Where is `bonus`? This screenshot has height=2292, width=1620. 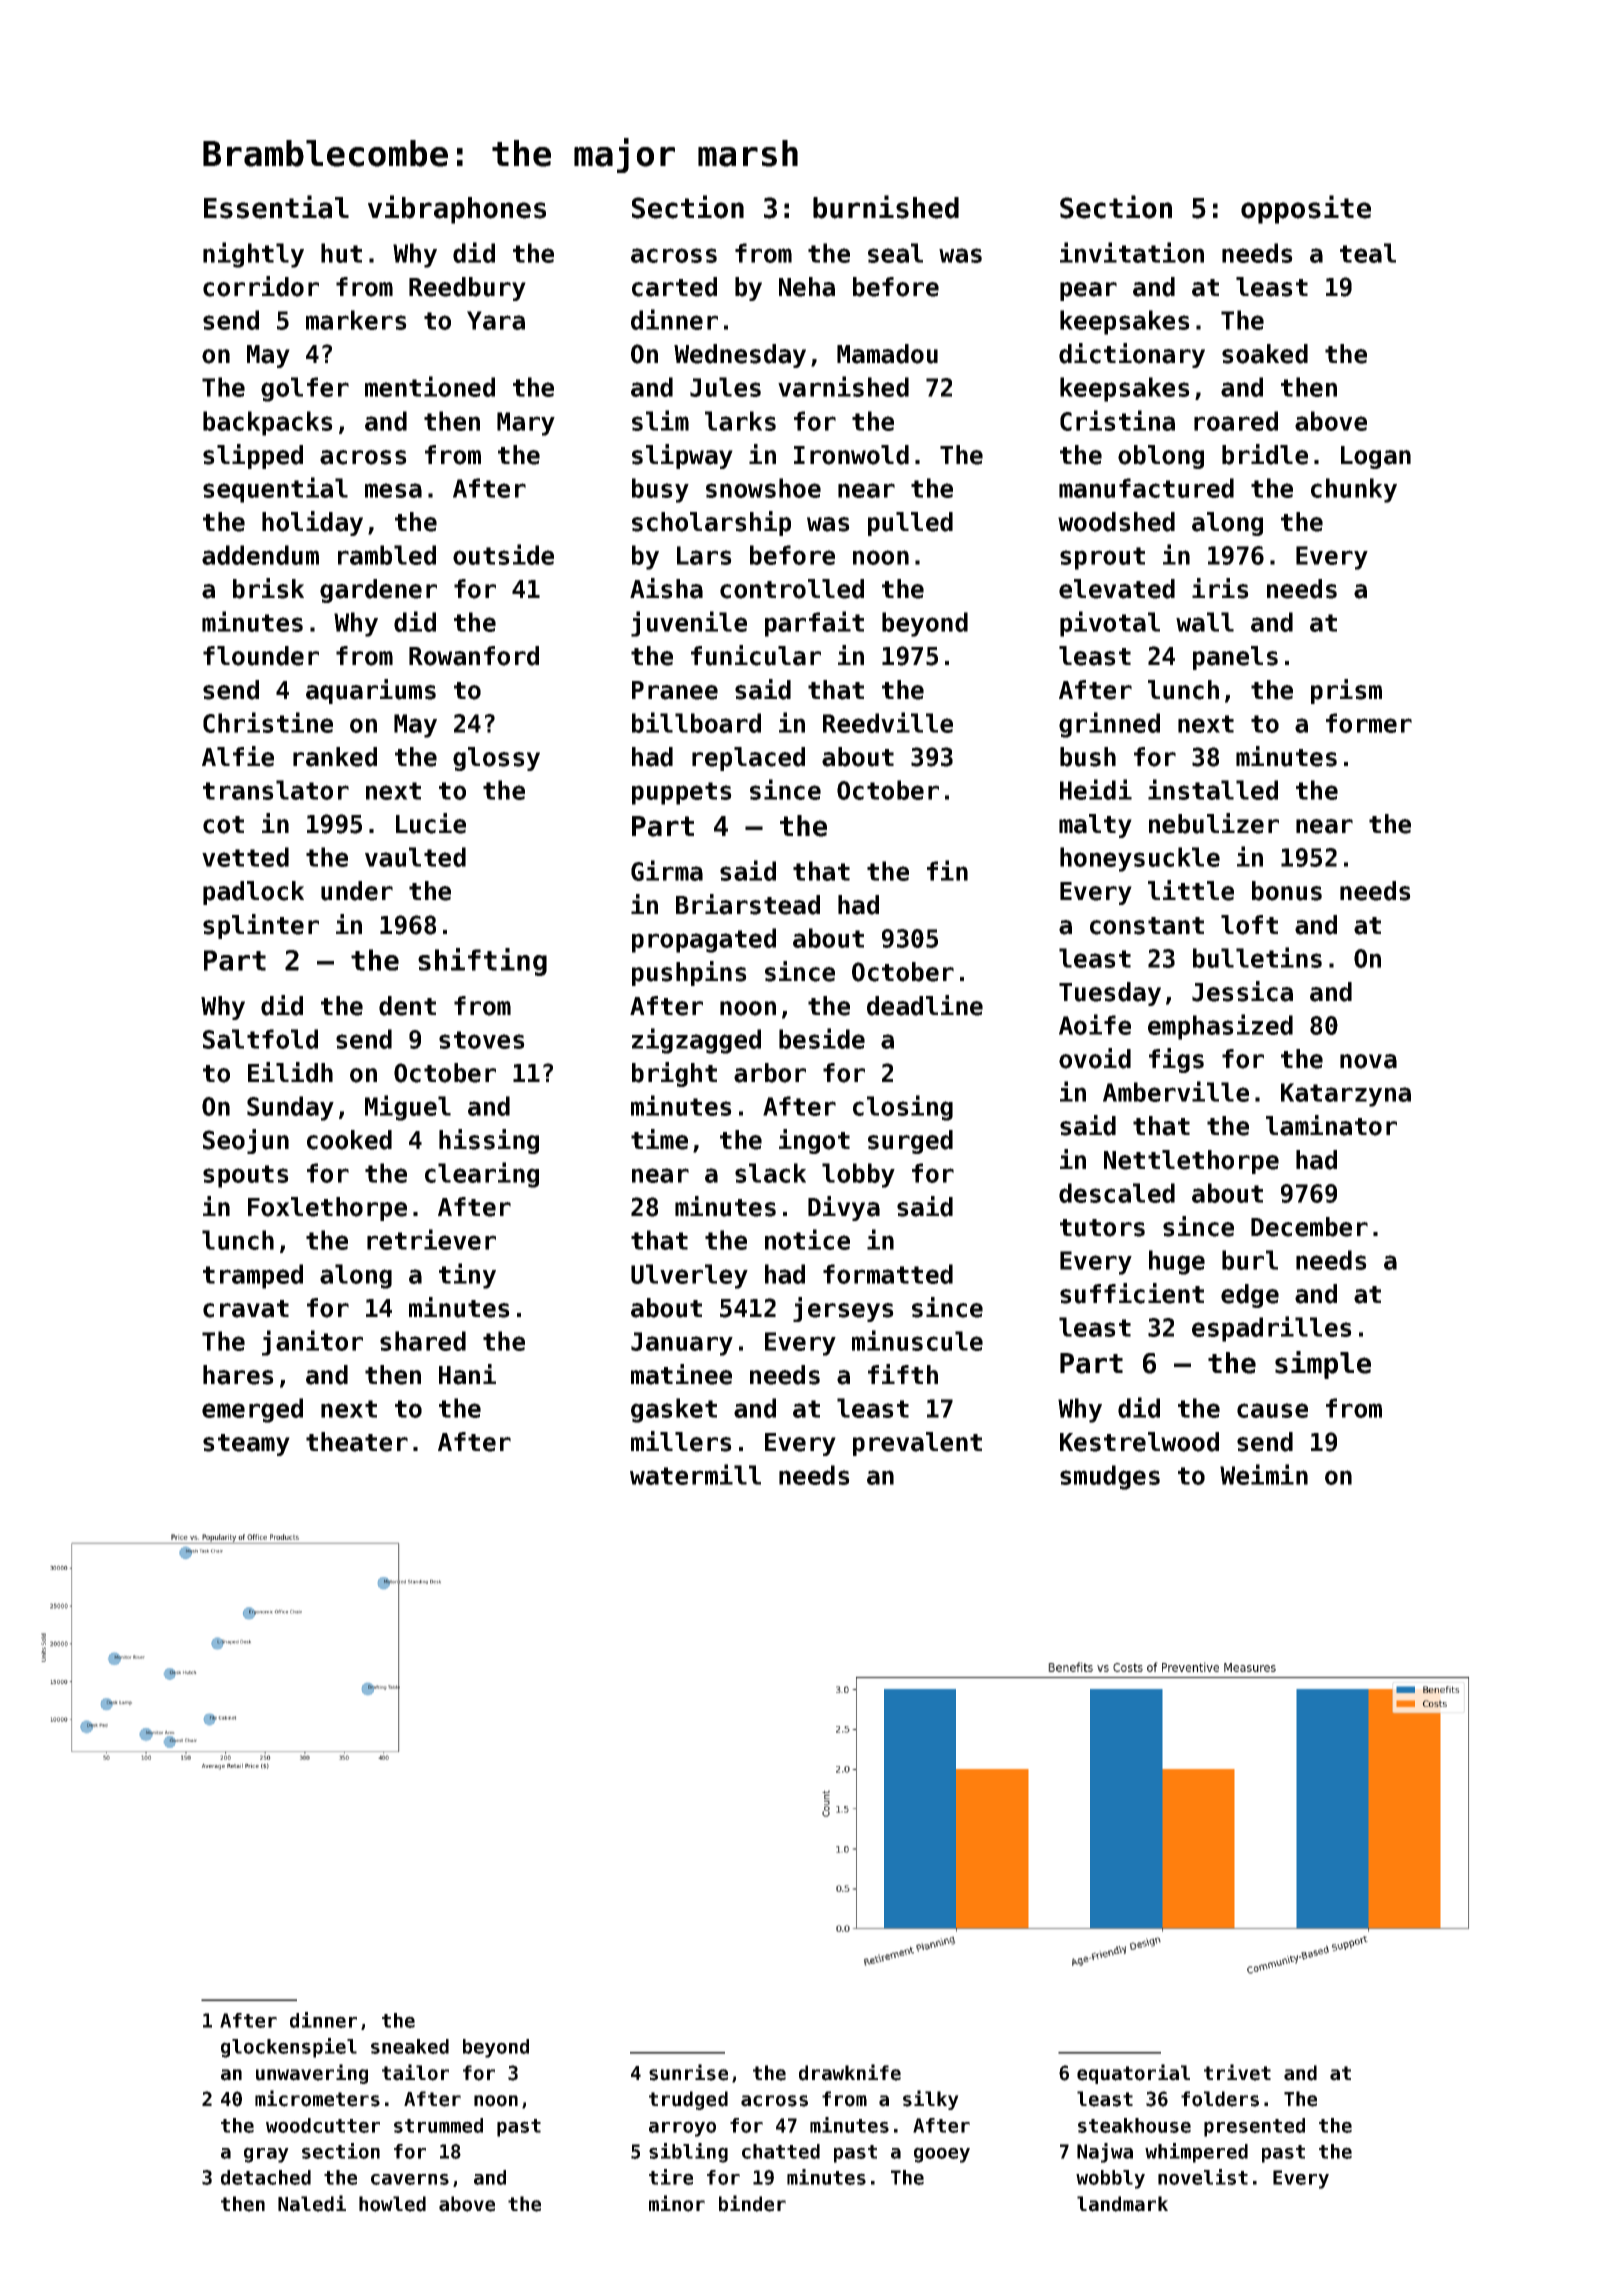 bonus is located at coordinates (1287, 891).
